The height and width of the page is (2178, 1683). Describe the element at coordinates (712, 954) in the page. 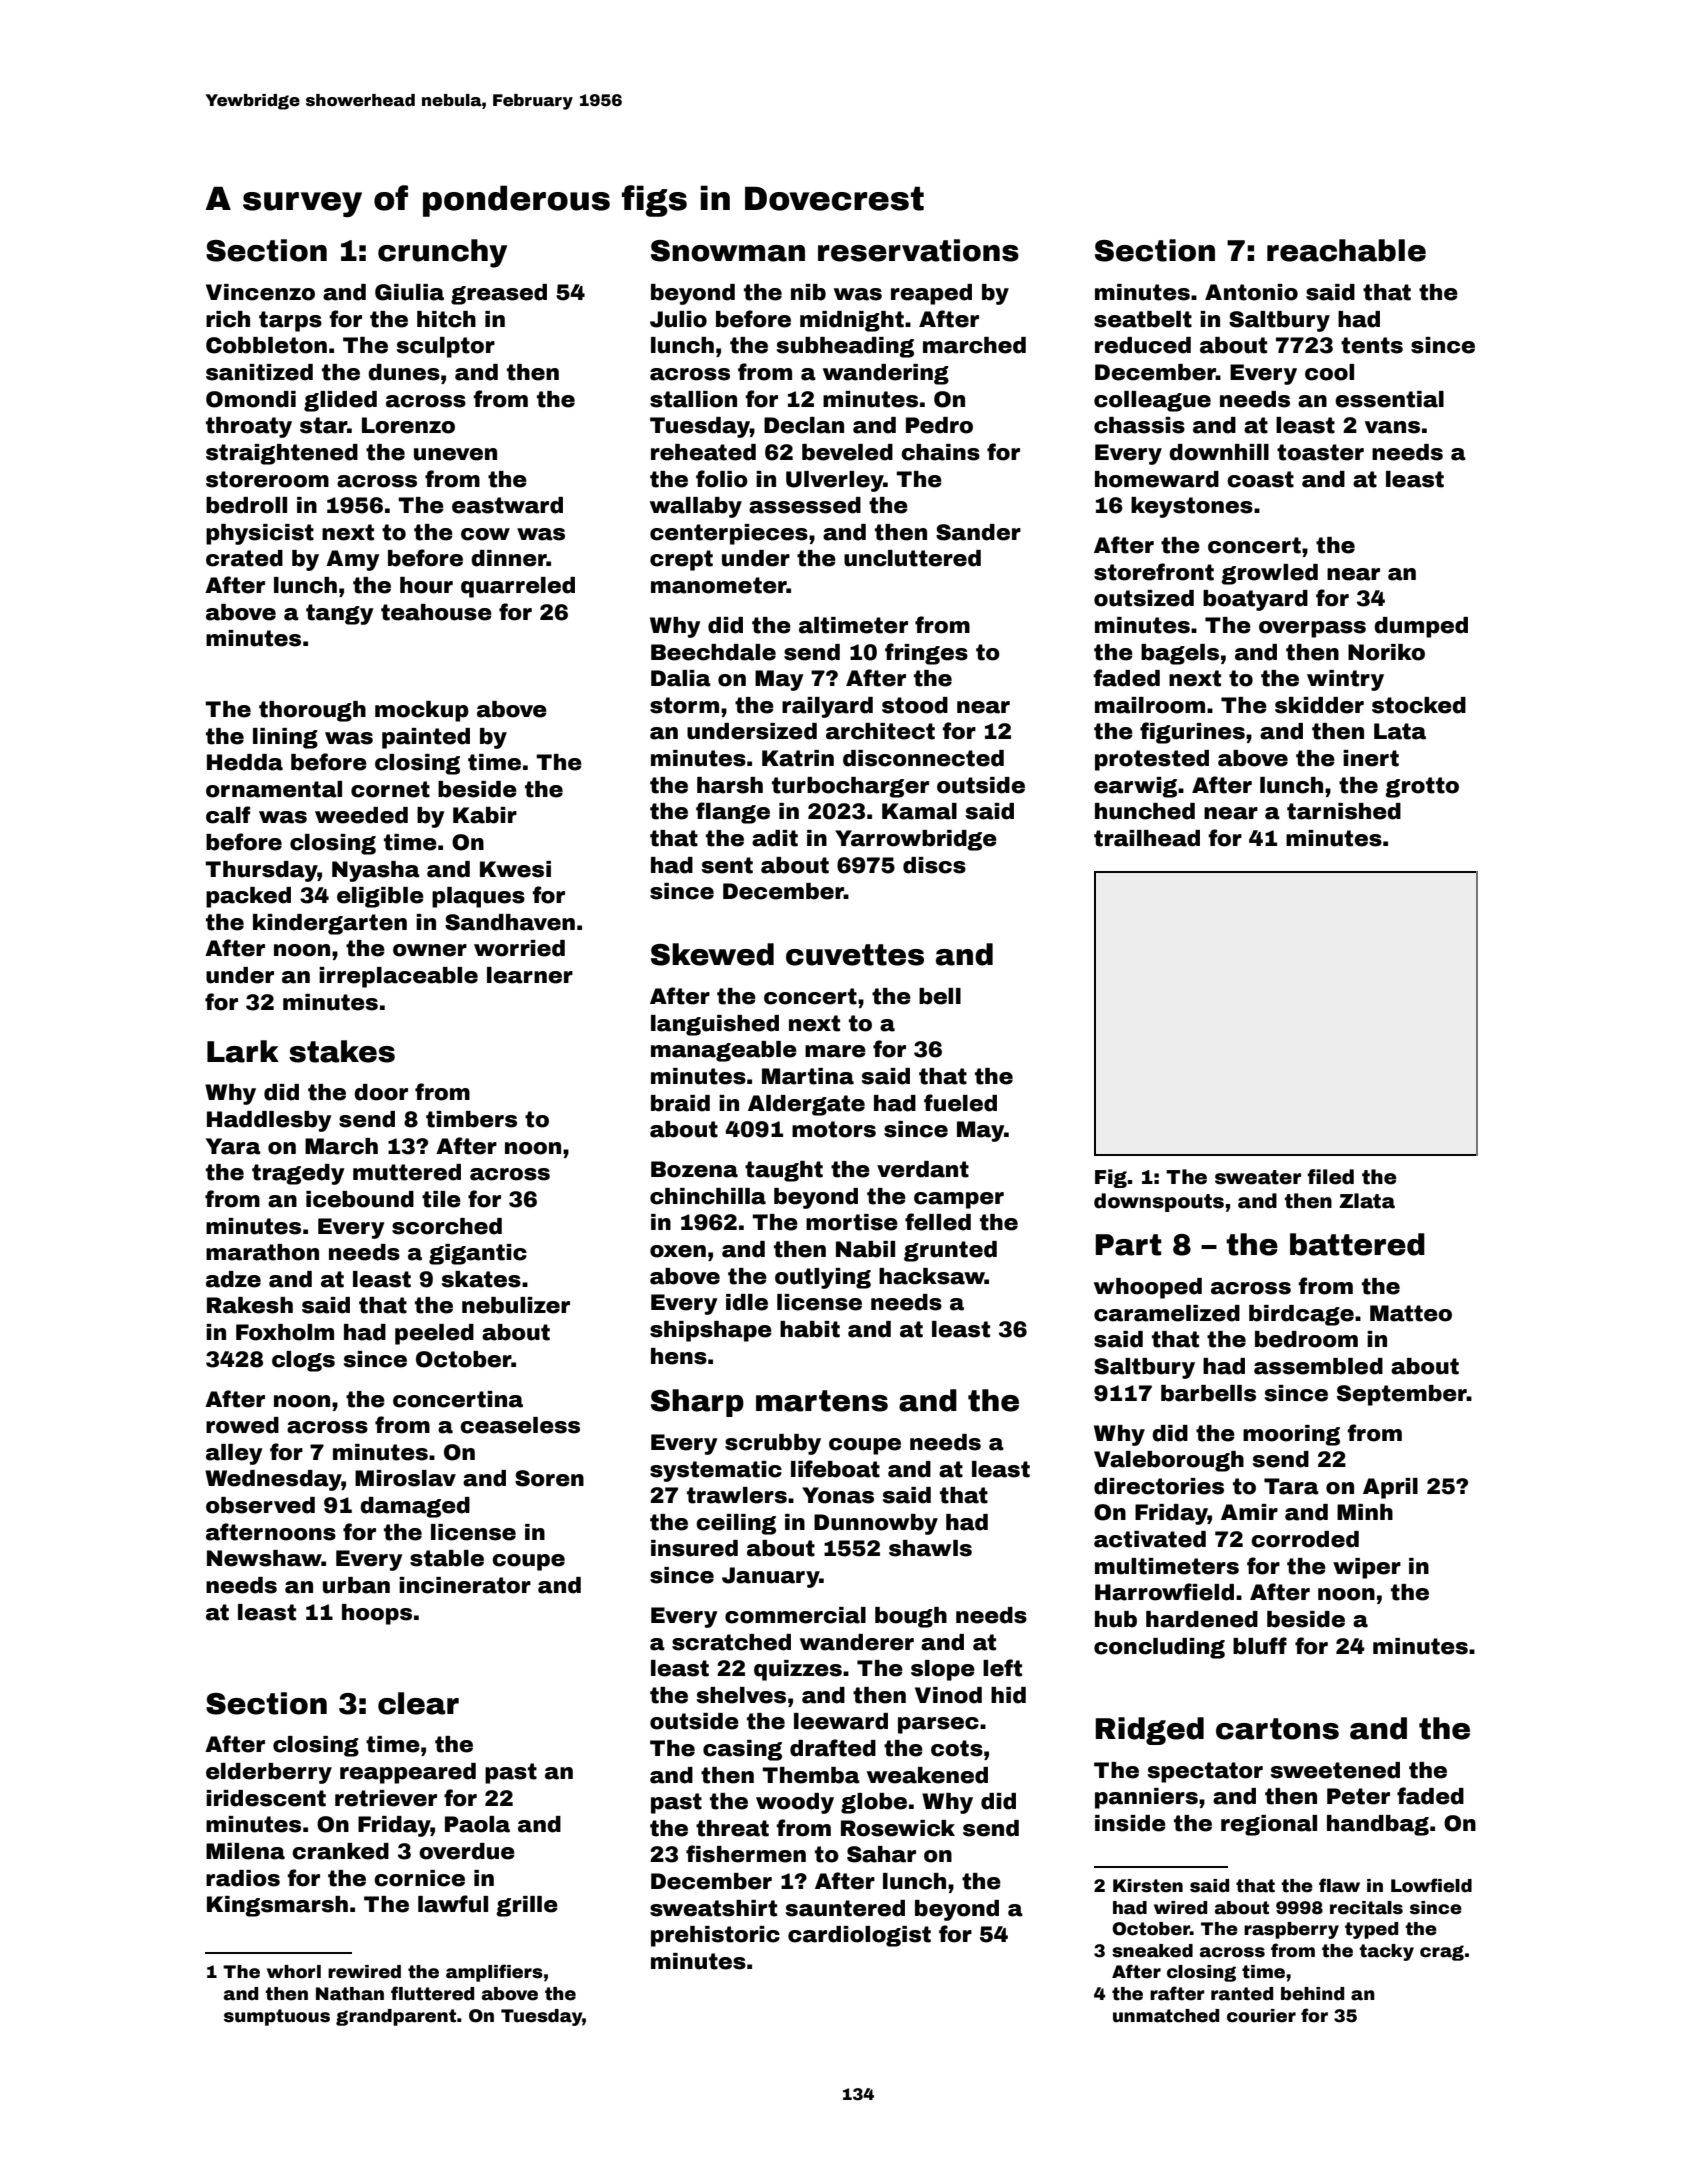

I see `Skewed` at that location.
